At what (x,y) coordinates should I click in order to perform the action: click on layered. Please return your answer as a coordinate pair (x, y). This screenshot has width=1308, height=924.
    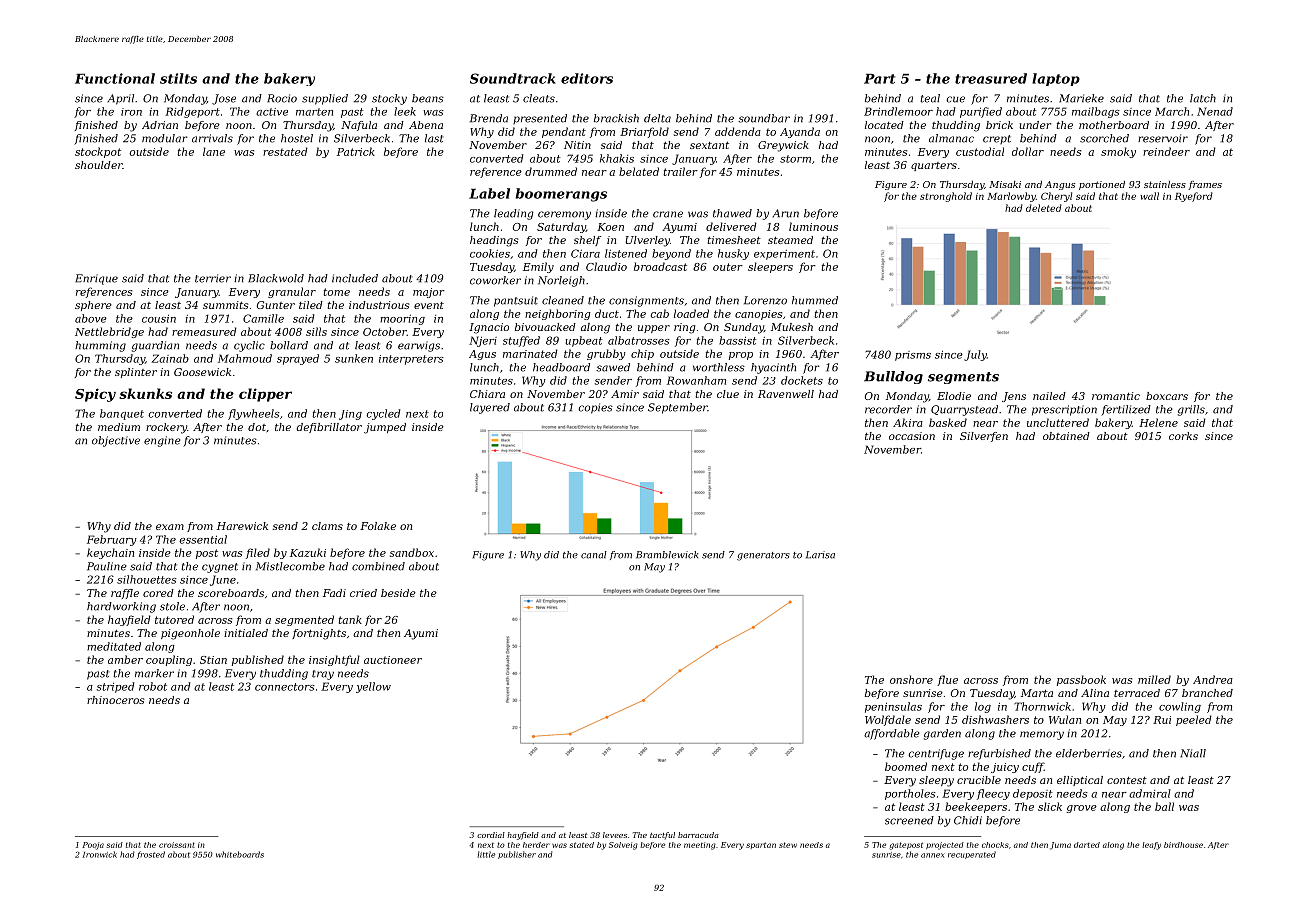
    Looking at the image, I should click on (490, 408).
